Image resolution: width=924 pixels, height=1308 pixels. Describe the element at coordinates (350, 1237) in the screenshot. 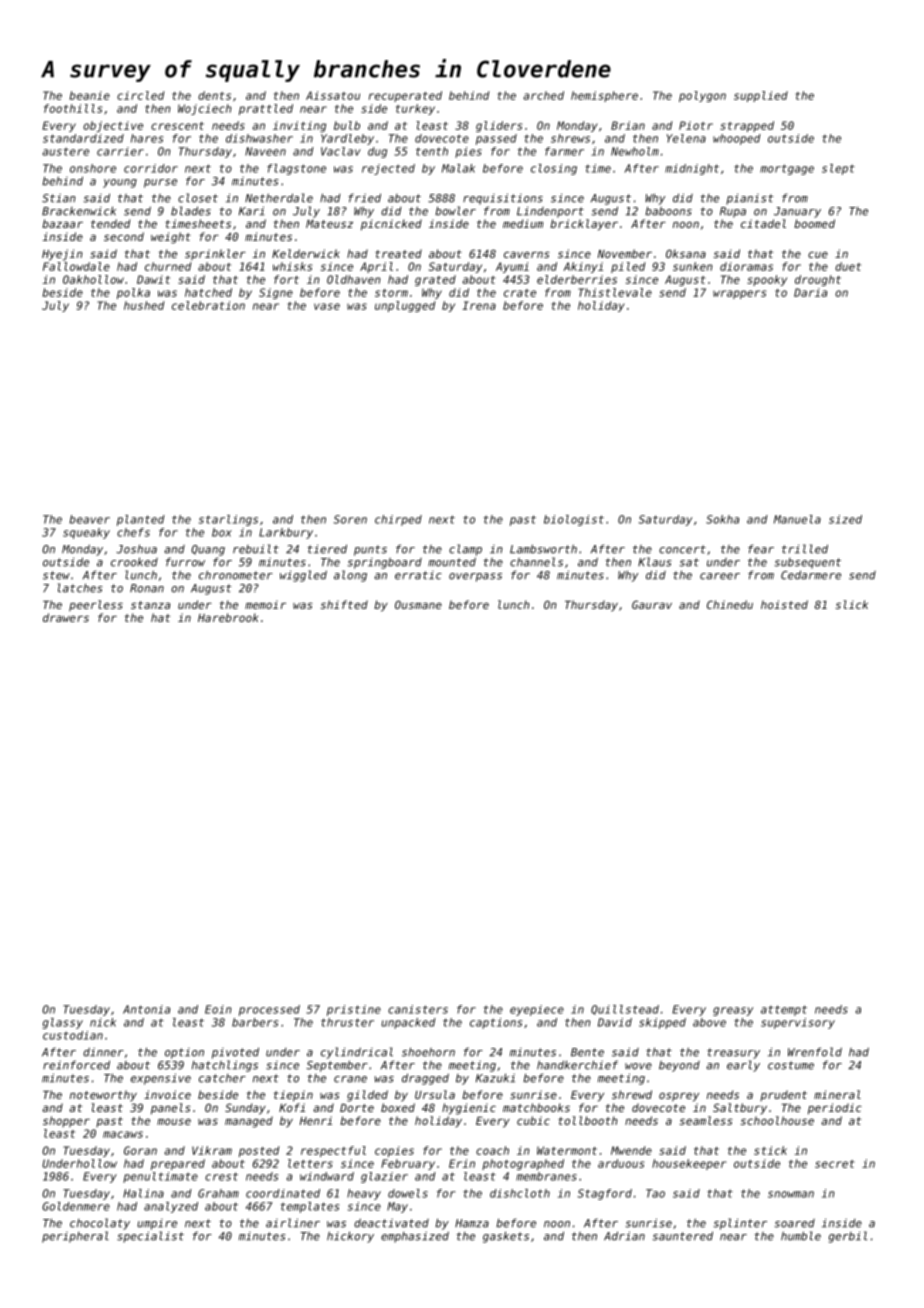

I see `hickory` at that location.
